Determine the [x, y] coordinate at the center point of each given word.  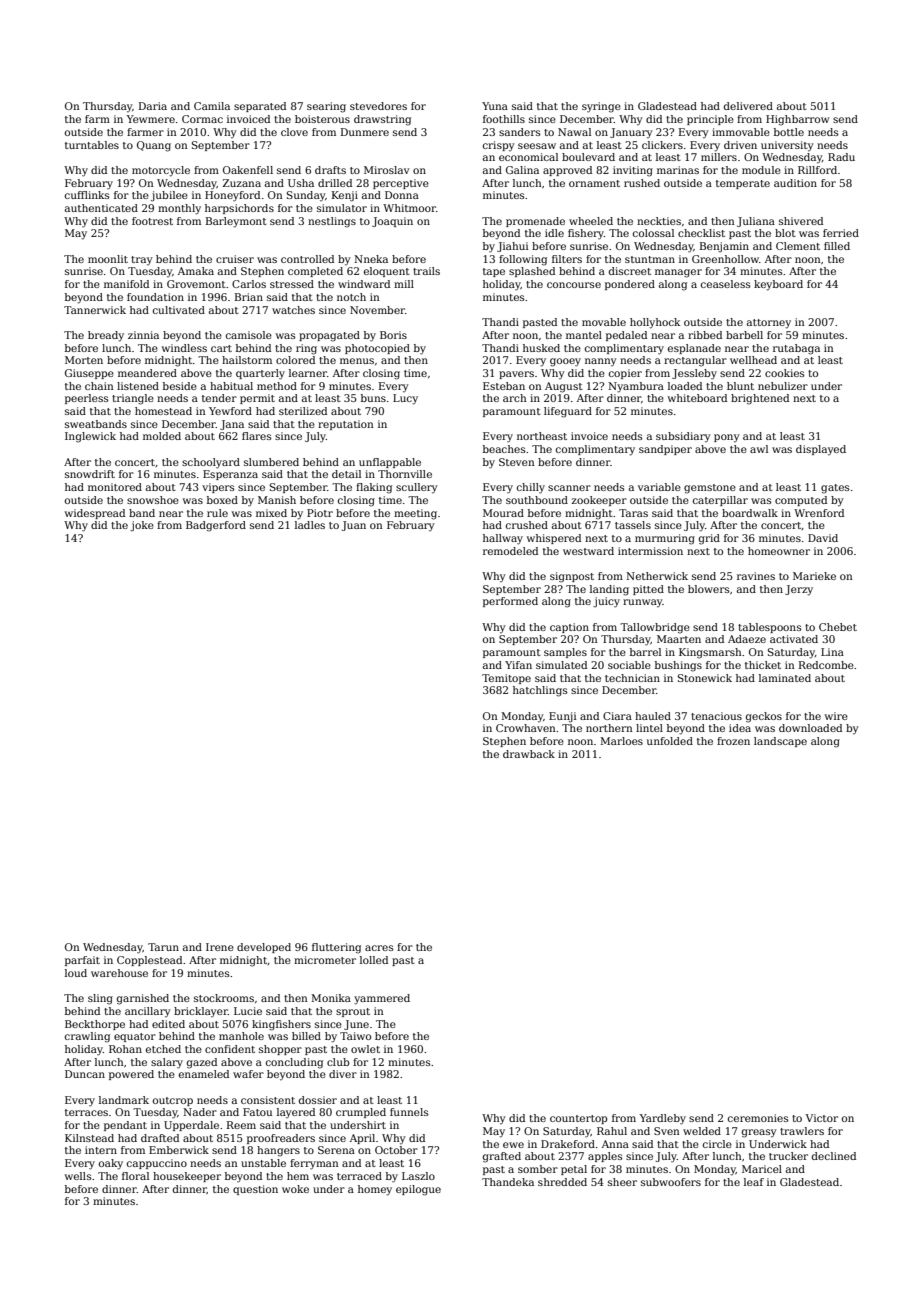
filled [837, 246]
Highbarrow [797, 120]
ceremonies [758, 1118]
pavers [516, 375]
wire [836, 716]
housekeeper [187, 1177]
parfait [82, 961]
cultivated [179, 310]
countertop [579, 1119]
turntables [92, 145]
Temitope [506, 679]
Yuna [495, 106]
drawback [529, 754]
